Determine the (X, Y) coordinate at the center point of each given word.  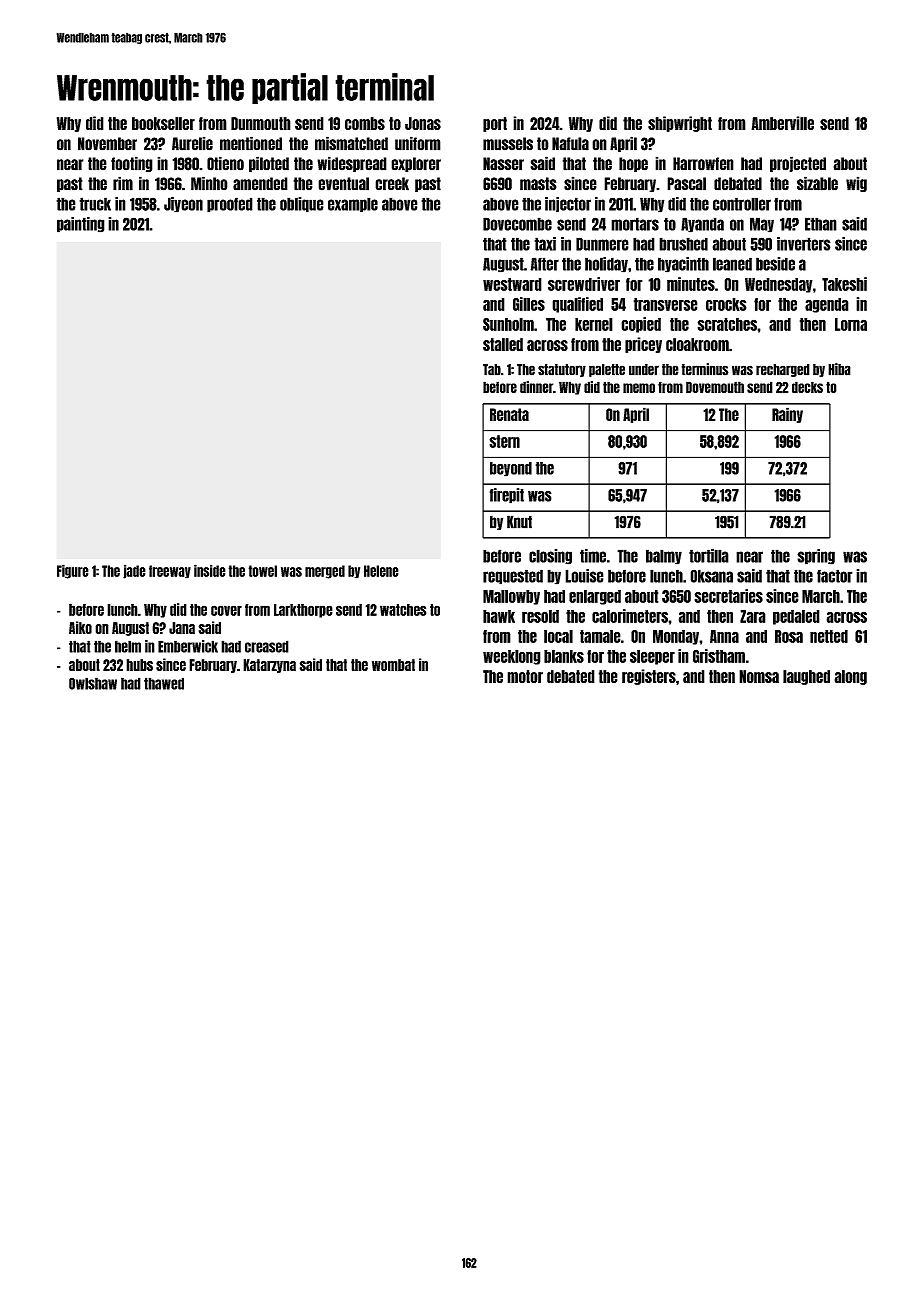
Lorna (851, 324)
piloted (269, 164)
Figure (73, 571)
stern (504, 441)
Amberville (782, 123)
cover (226, 610)
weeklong (512, 657)
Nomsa (759, 676)
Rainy (787, 415)
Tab (492, 370)
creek (392, 184)
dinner (536, 387)
